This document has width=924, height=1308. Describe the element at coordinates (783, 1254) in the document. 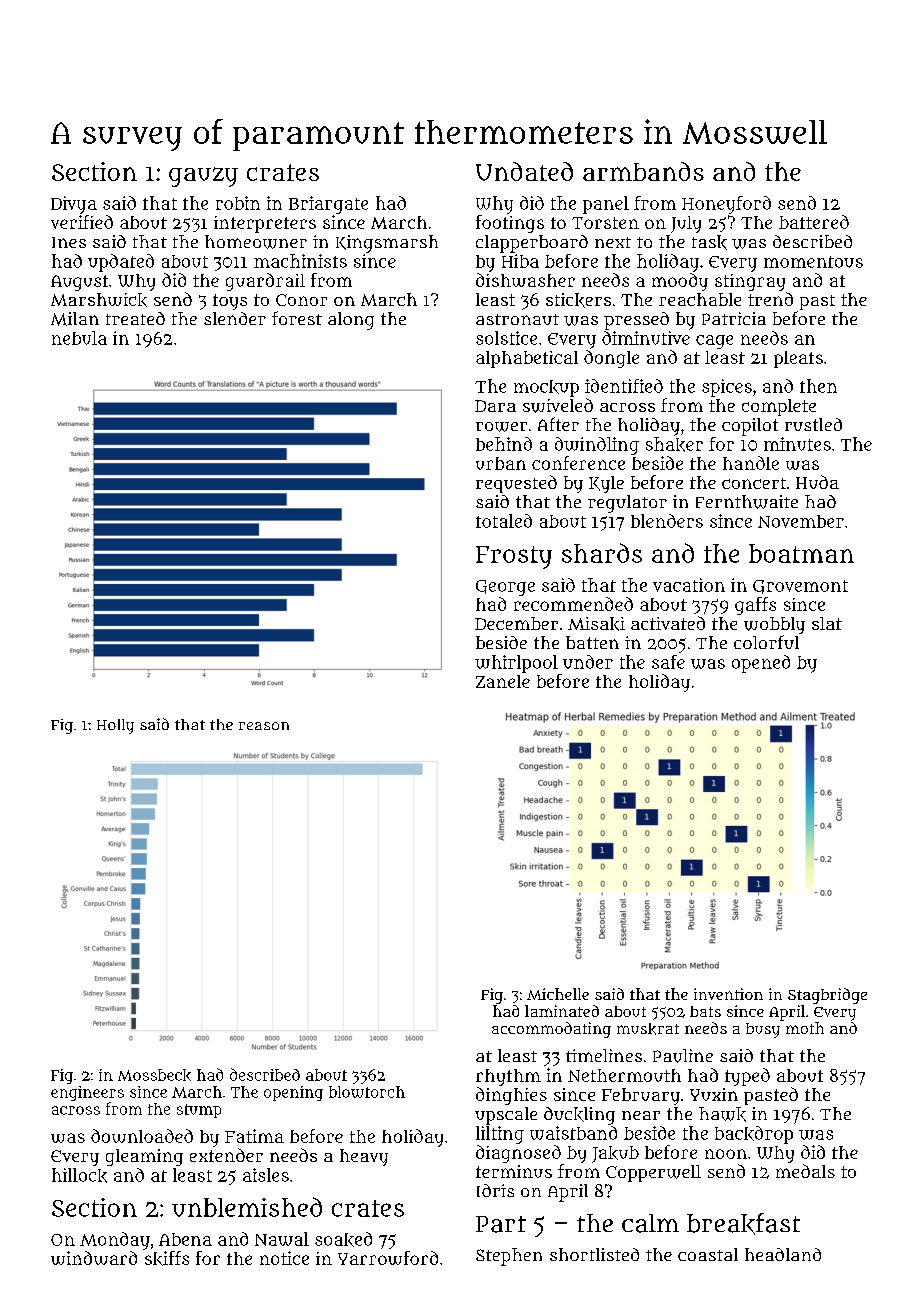

I see `headland` at that location.
